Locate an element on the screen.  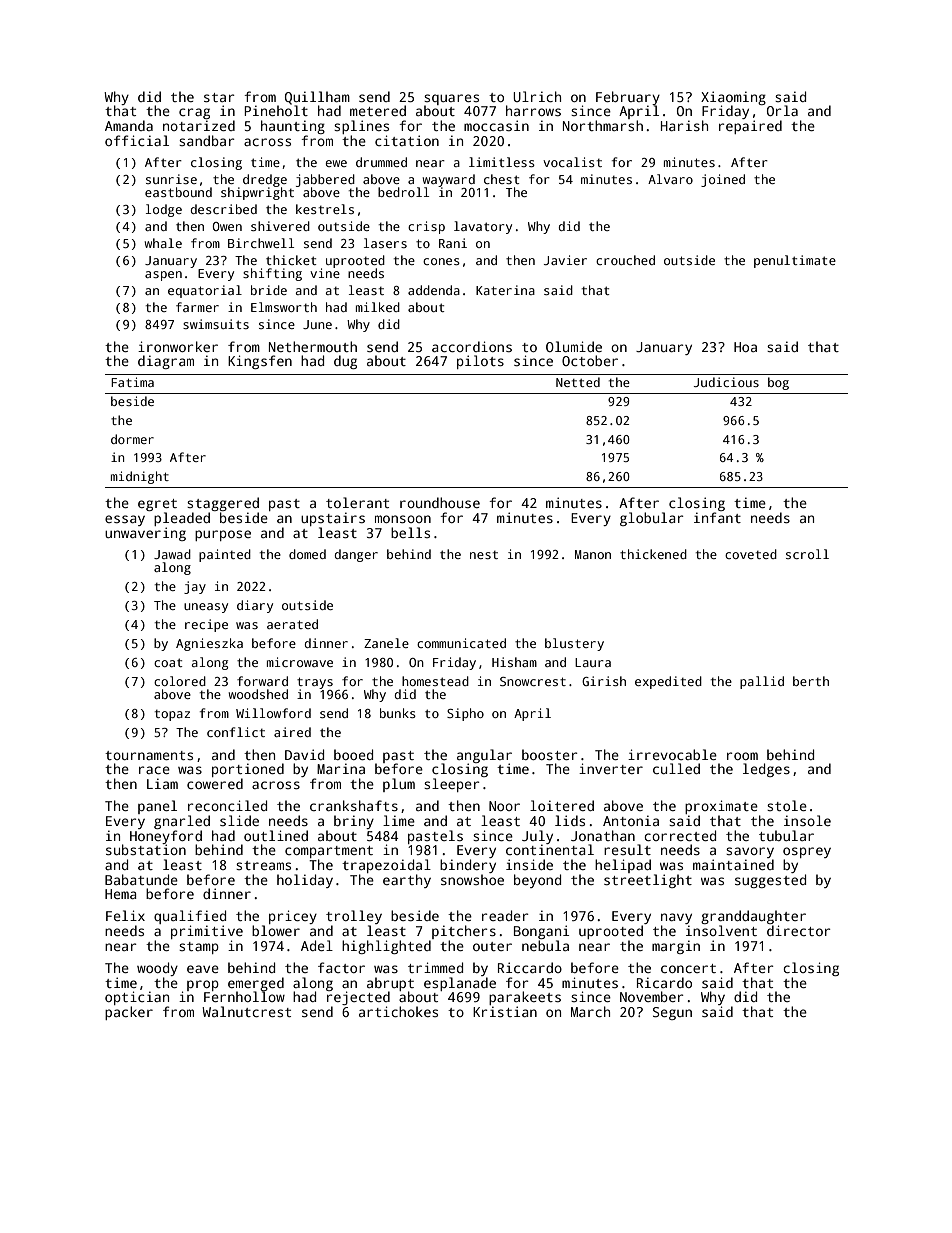
accordions is located at coordinates (472, 346).
